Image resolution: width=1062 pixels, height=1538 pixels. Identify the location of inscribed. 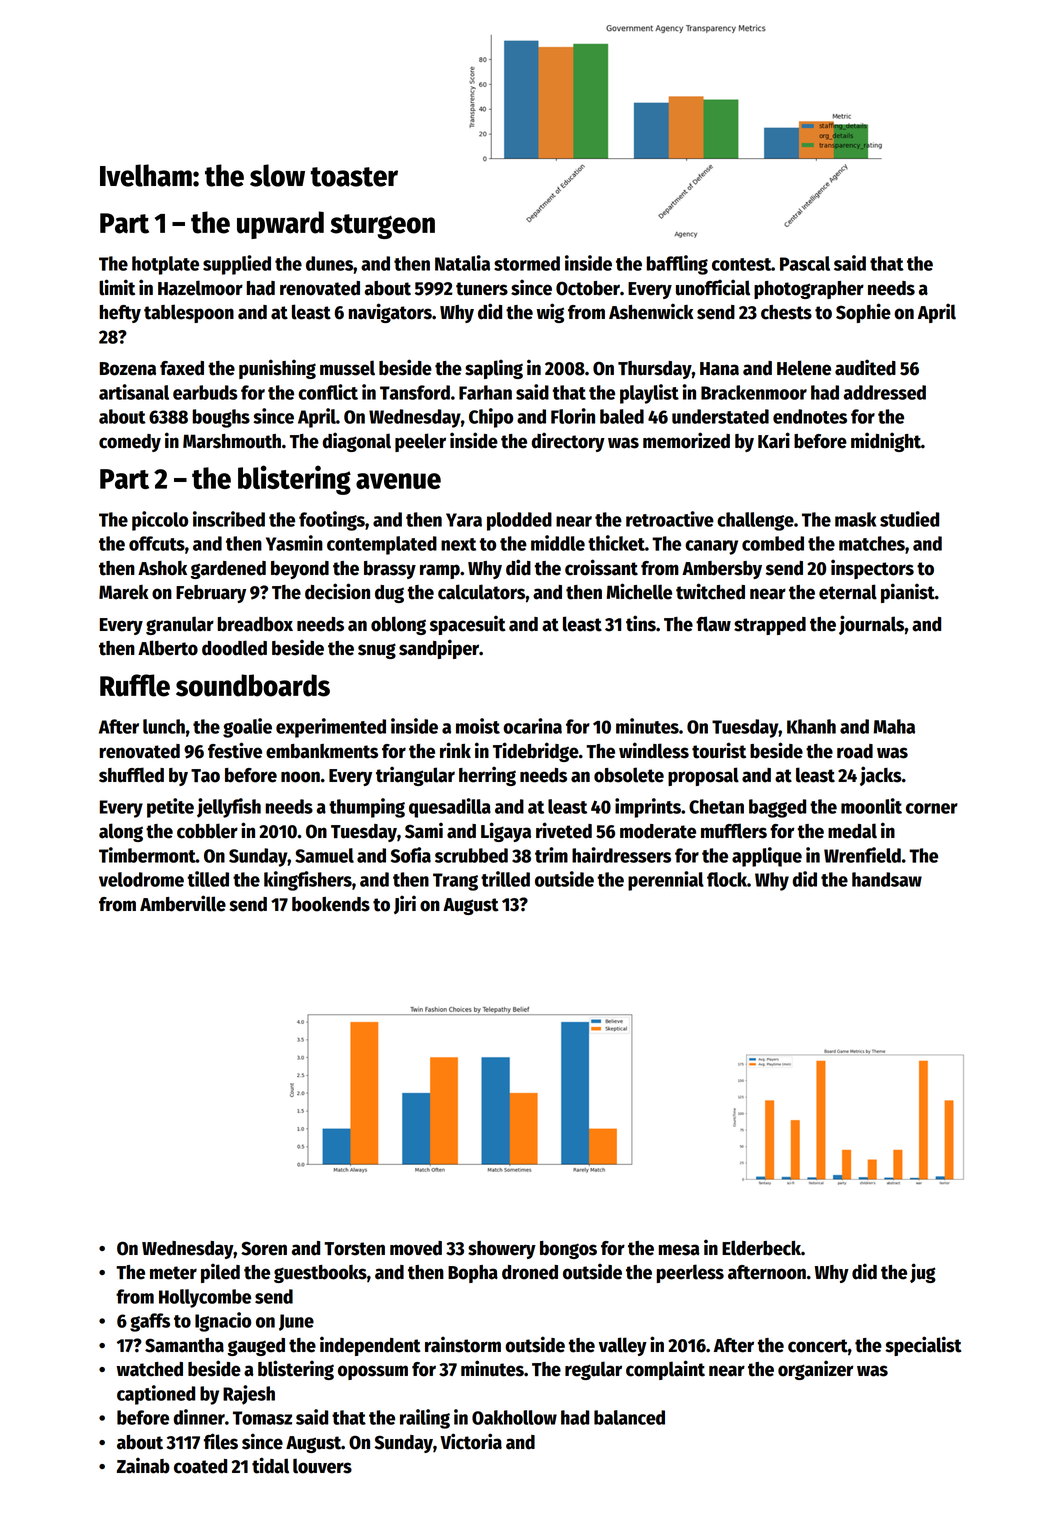
(229, 519).
